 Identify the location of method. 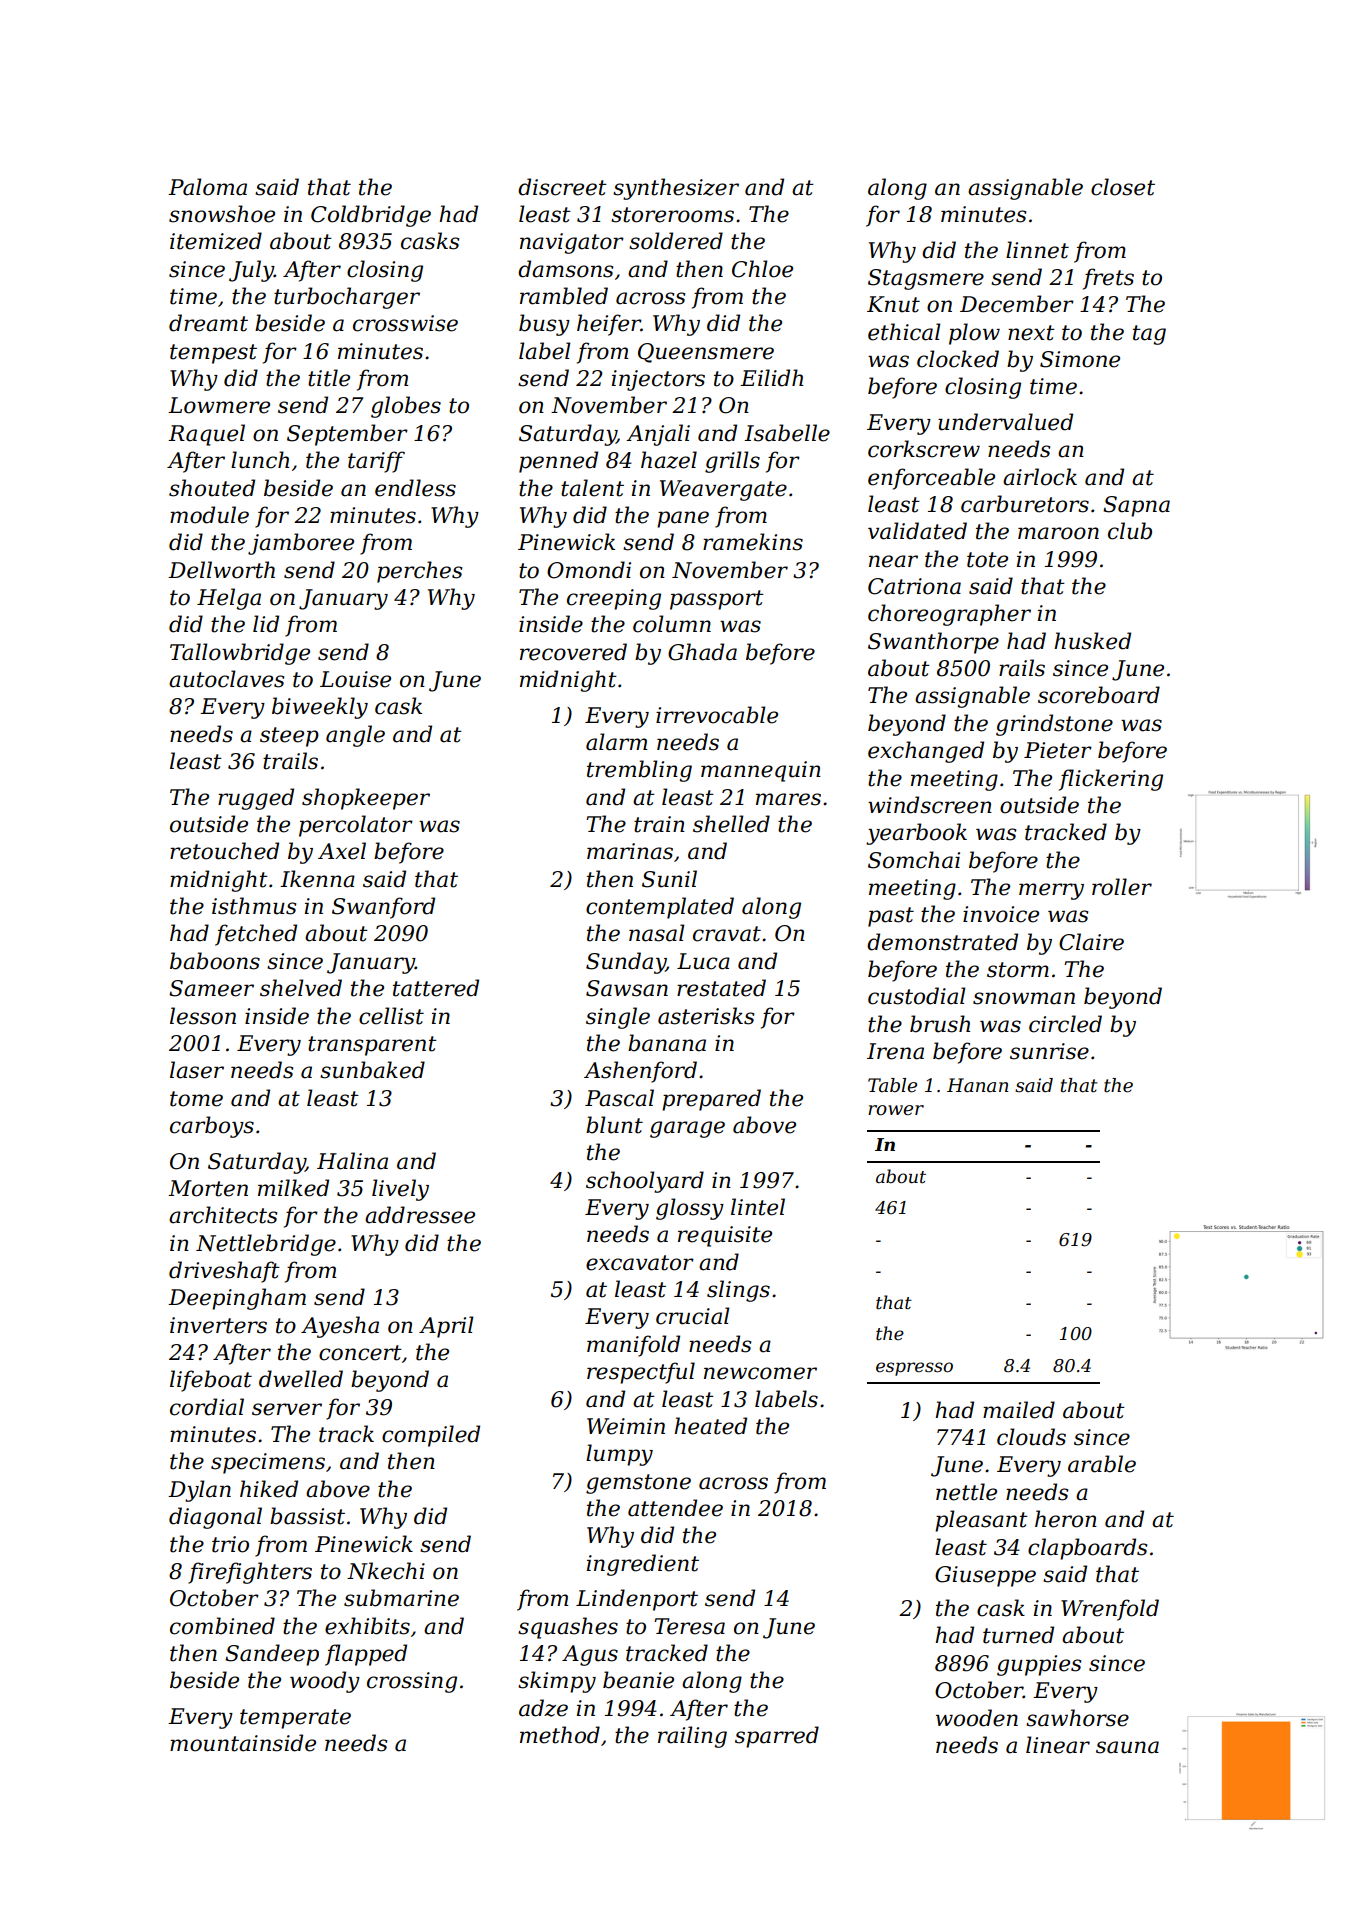
(560, 1735).
